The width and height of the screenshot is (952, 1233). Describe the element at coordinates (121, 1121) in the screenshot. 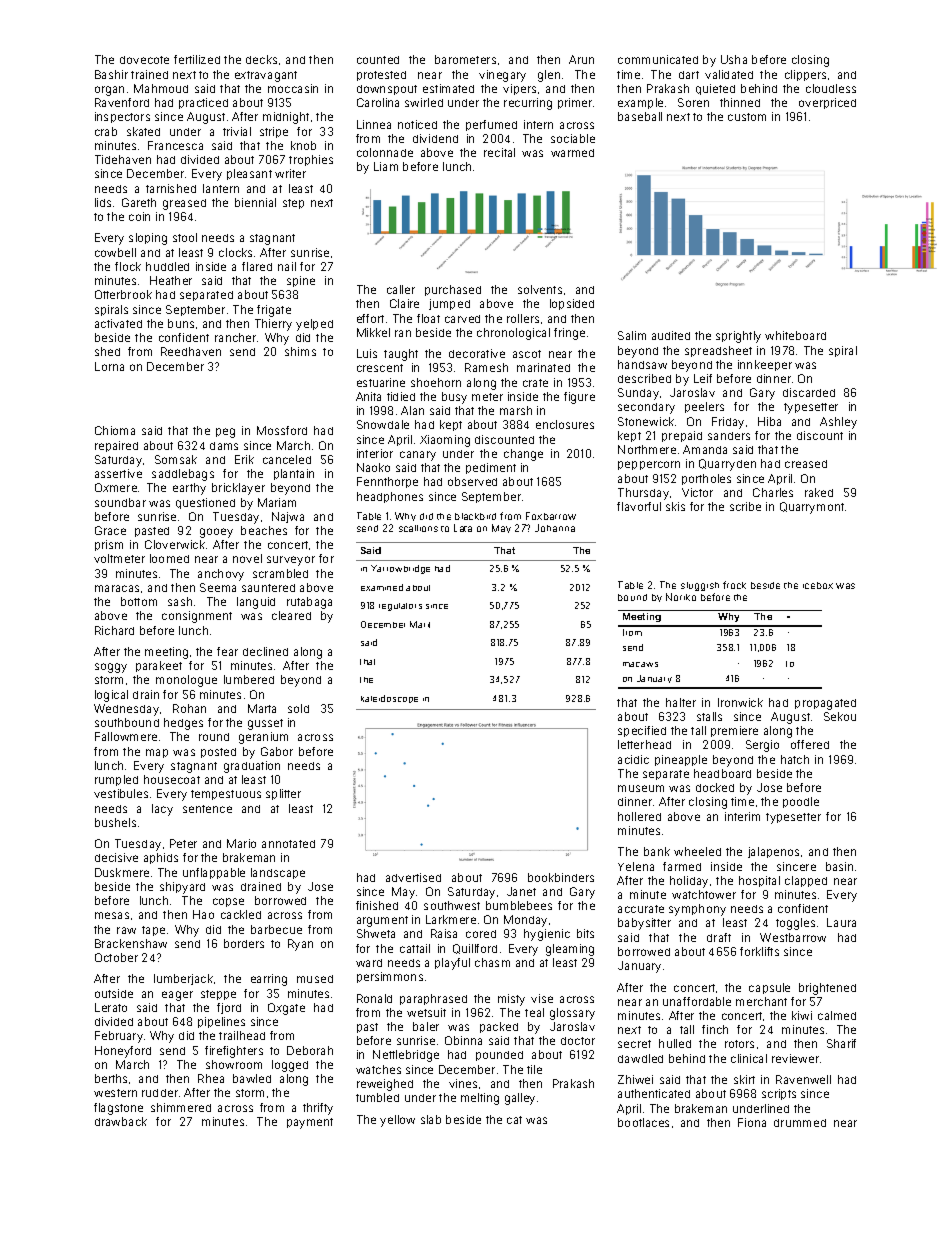

I see `drawback` at that location.
